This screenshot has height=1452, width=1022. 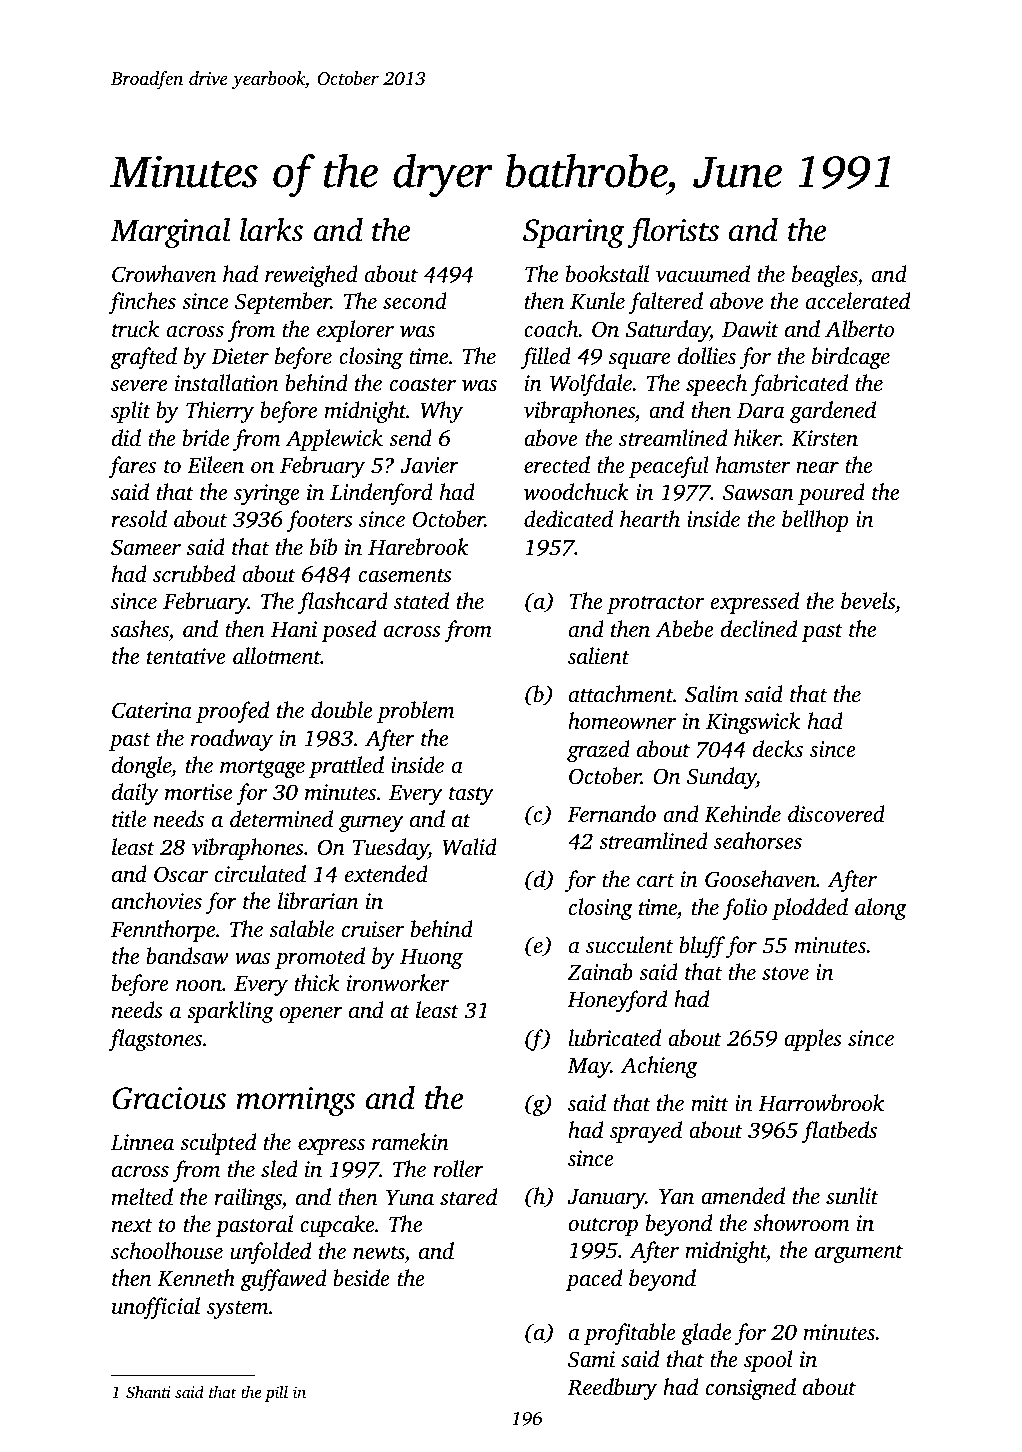 What do you see at coordinates (141, 767) in the screenshot?
I see `dongle` at bounding box center [141, 767].
